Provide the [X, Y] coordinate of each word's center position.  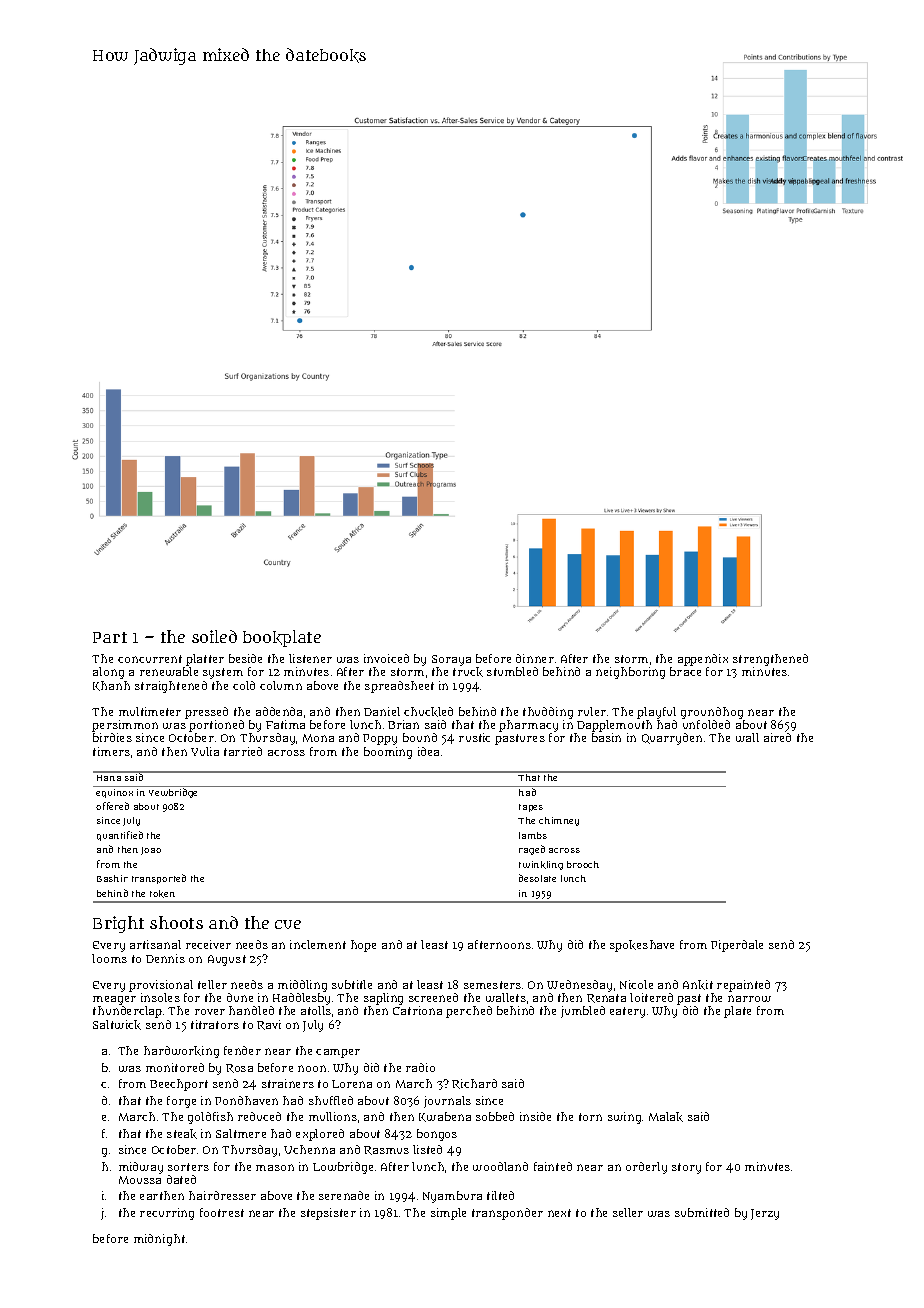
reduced [259, 1116]
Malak [666, 1117]
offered [112, 806]
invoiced [386, 658]
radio [420, 1067]
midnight [159, 1240]
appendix [703, 660]
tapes [531, 808]
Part [110, 637]
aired [777, 737]
